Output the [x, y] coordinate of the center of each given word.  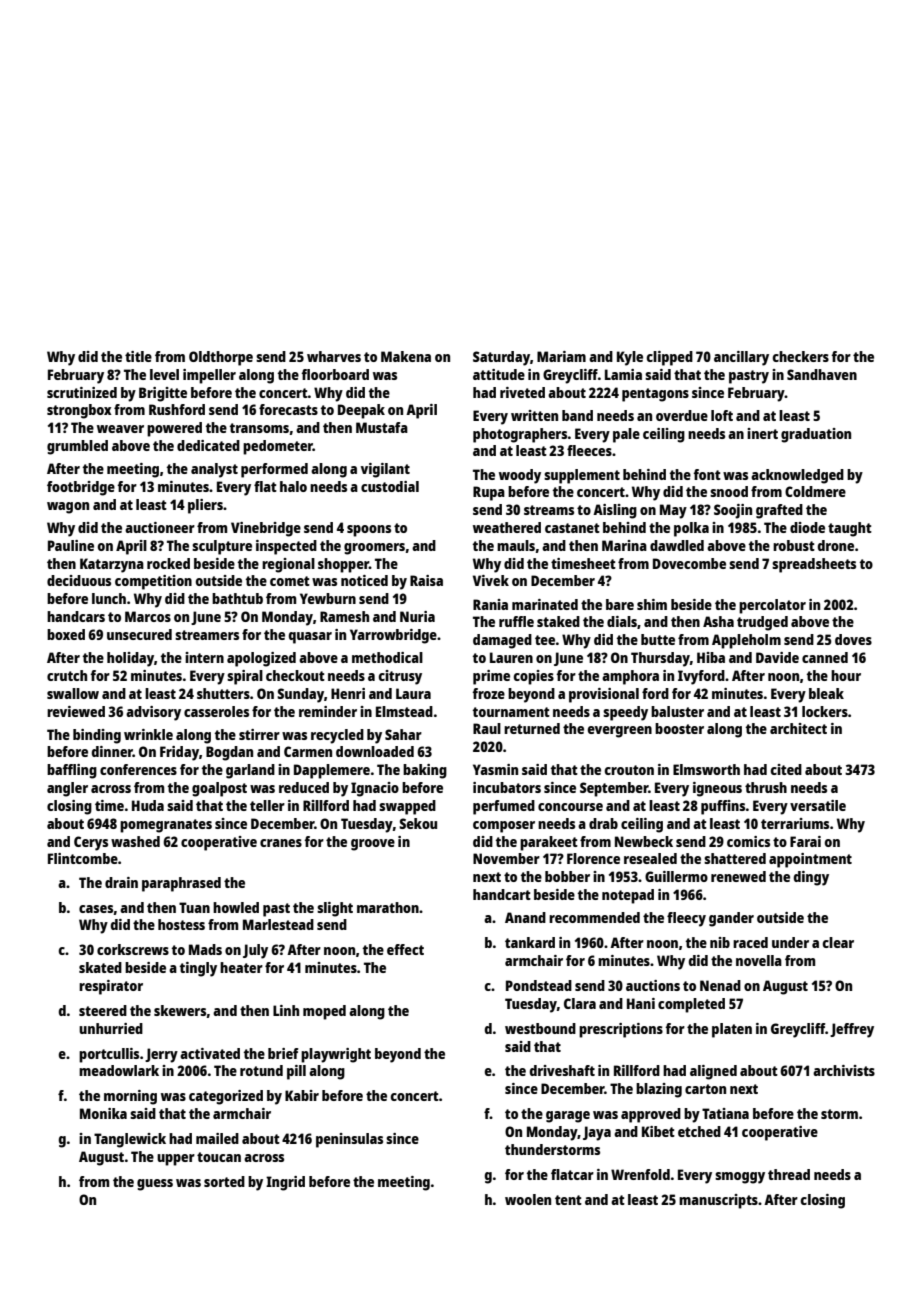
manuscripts [718, 1201]
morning [130, 1097]
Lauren [511, 657]
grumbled [77, 447]
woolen [528, 1199]
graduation [816, 435]
